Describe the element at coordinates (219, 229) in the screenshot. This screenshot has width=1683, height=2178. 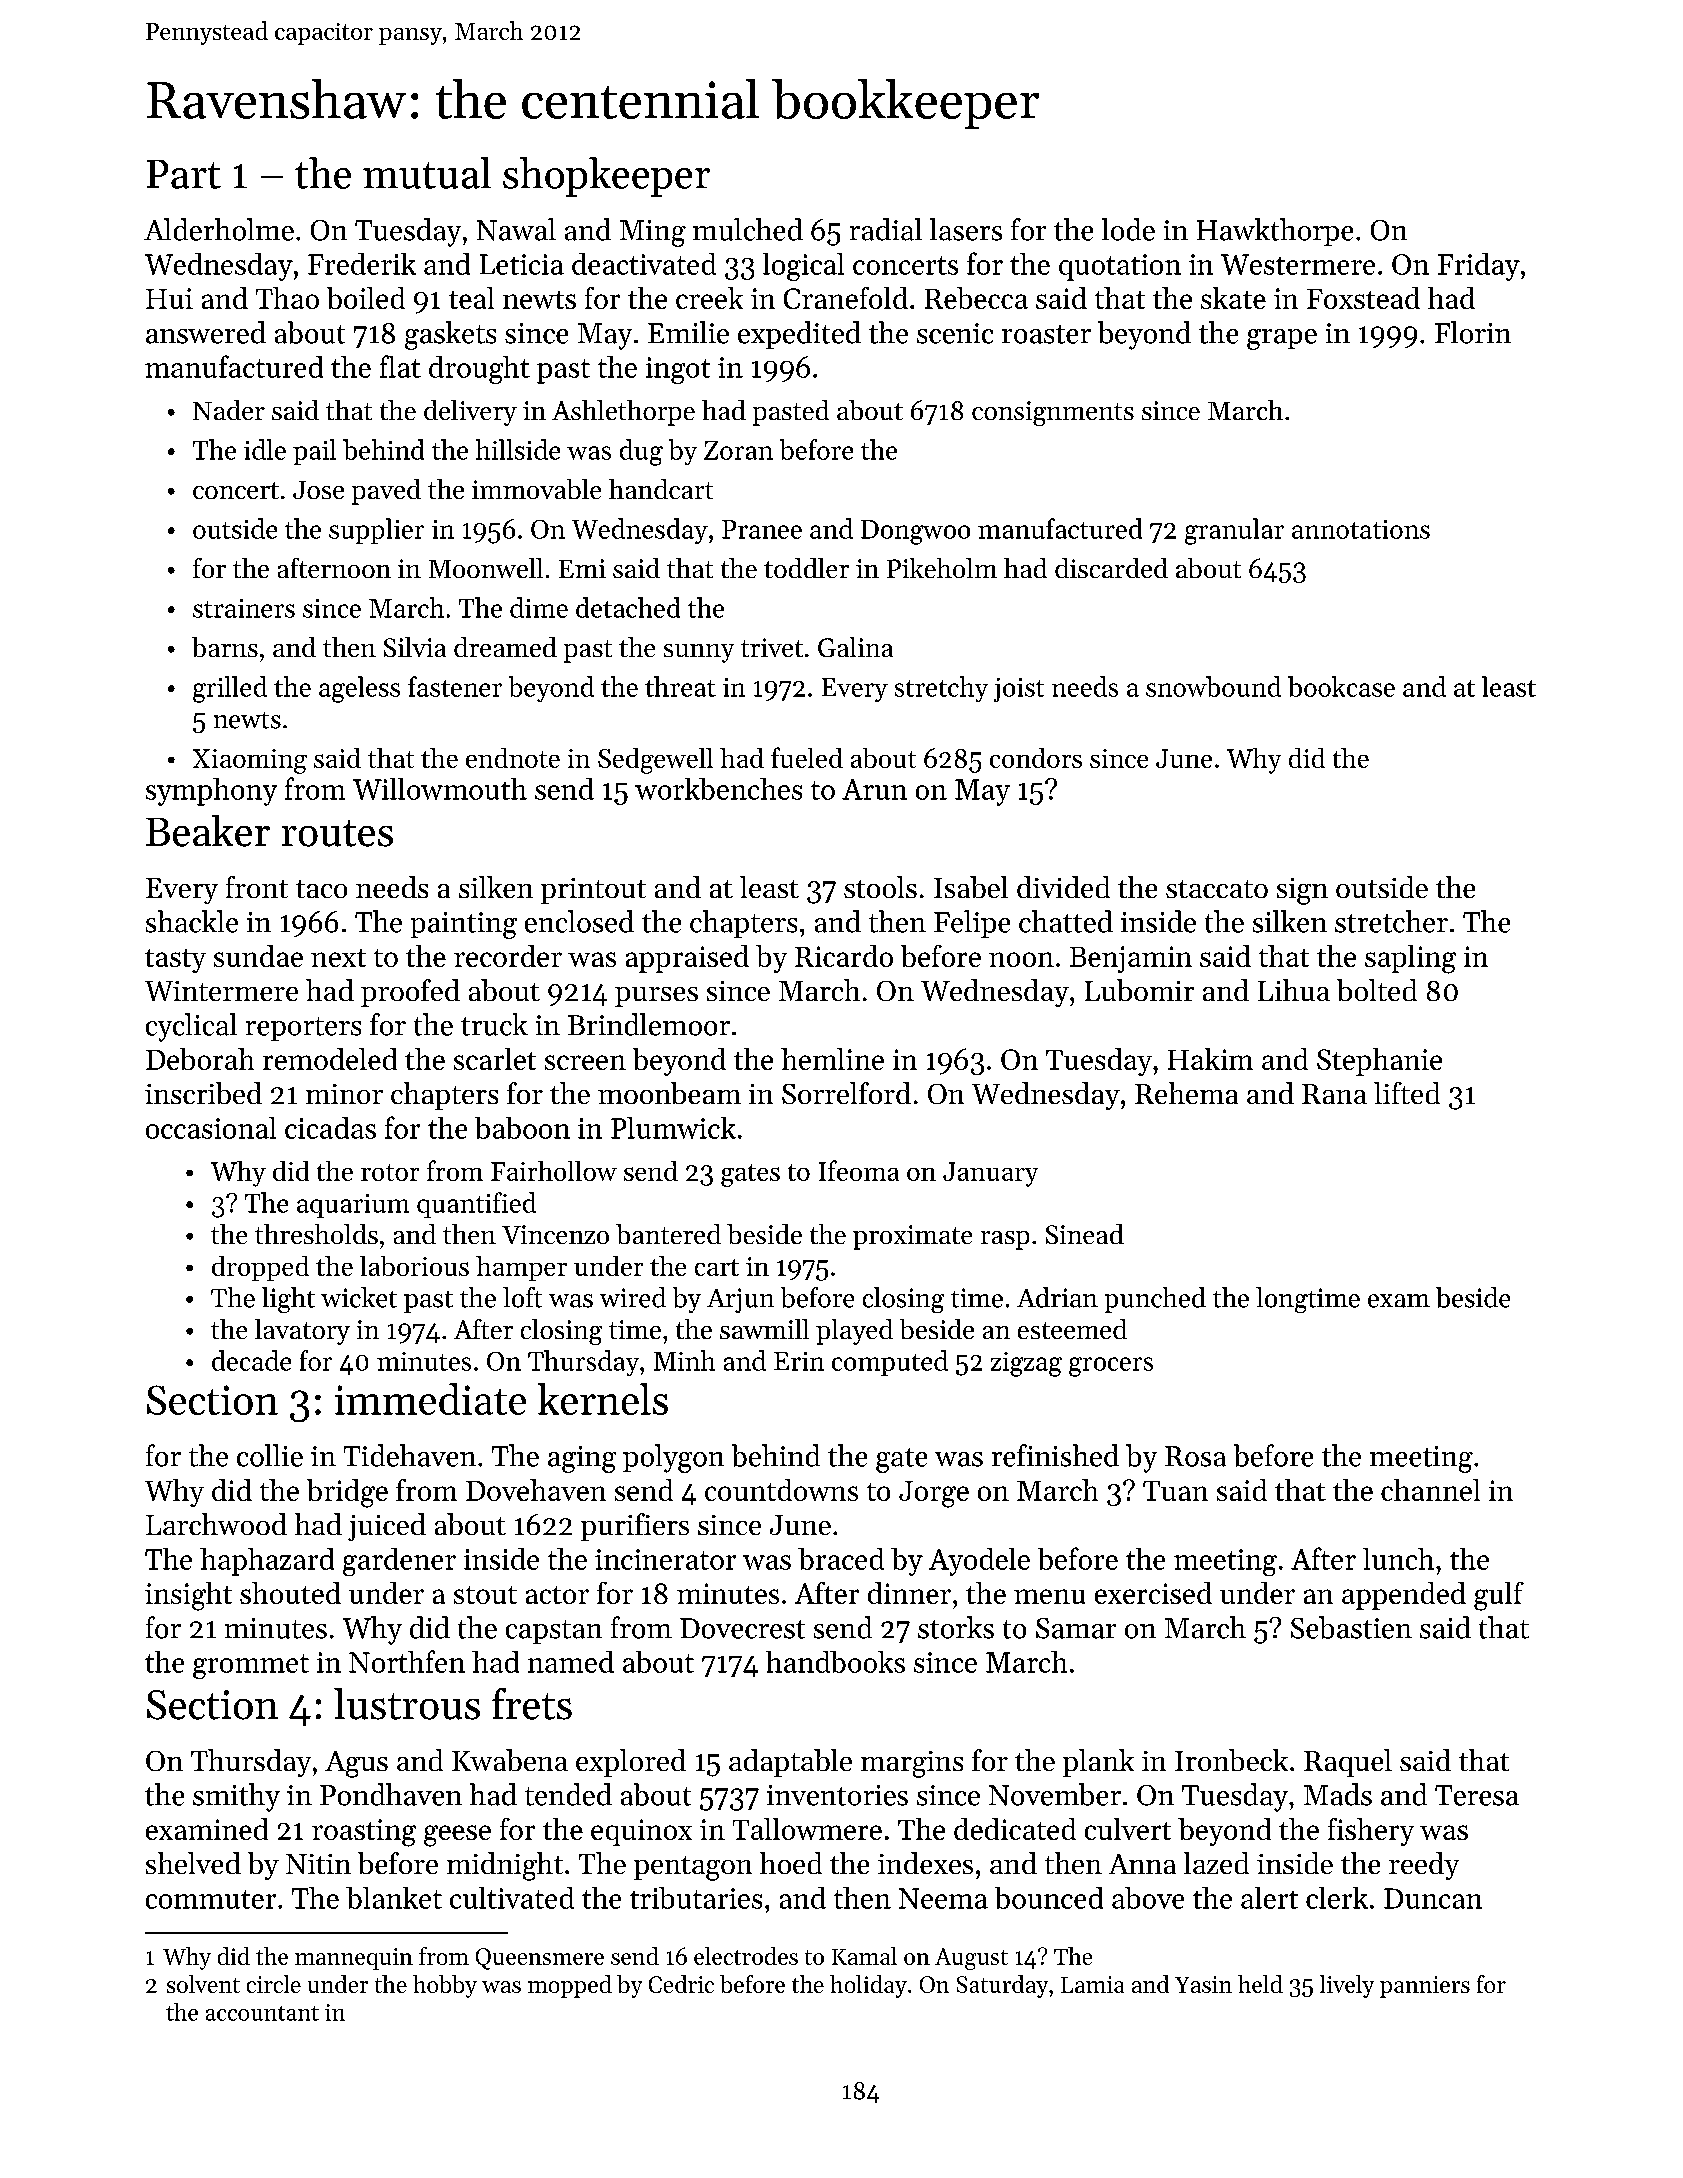
I see `Alderholme` at that location.
